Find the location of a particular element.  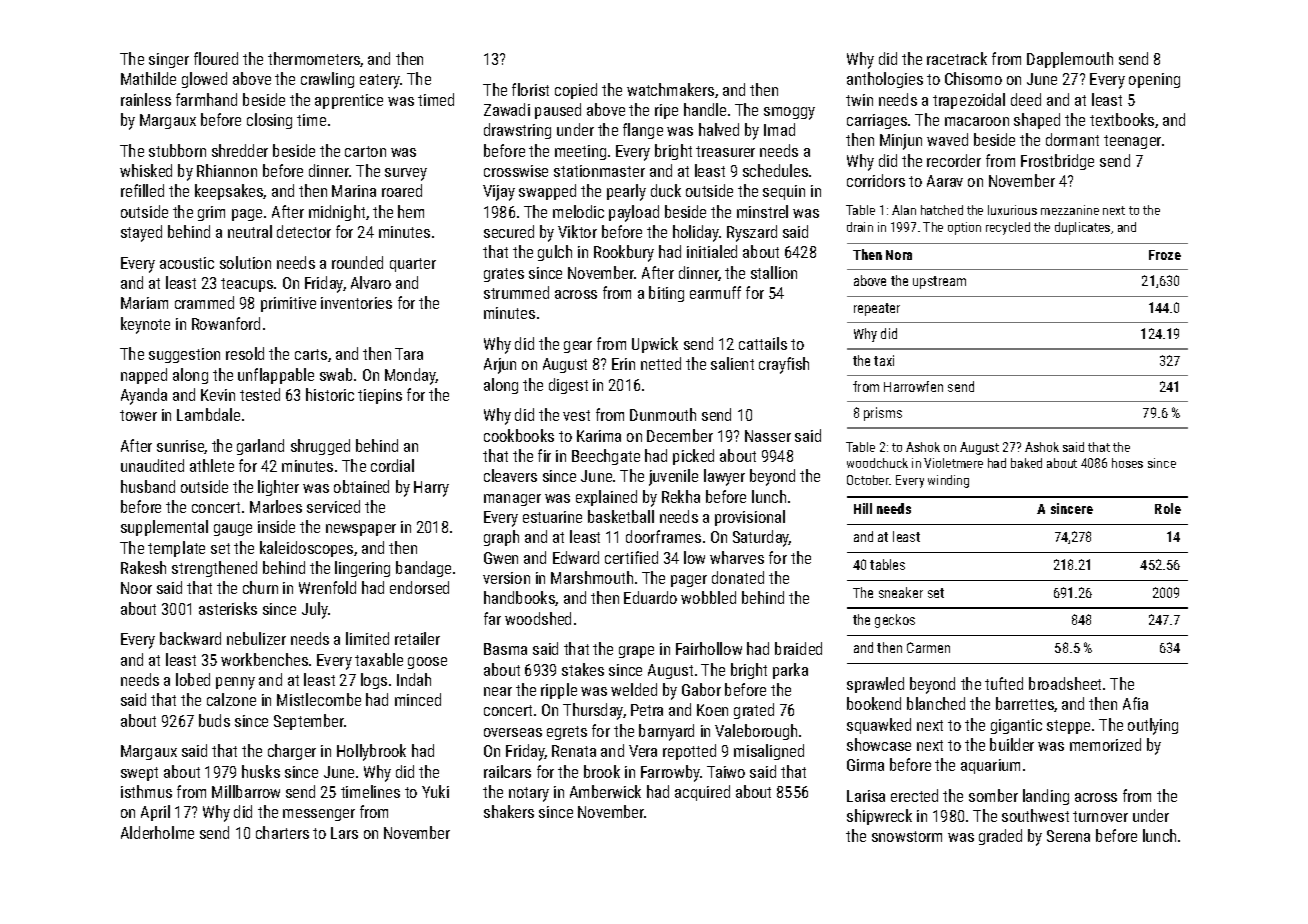

shakers is located at coordinates (509, 811).
